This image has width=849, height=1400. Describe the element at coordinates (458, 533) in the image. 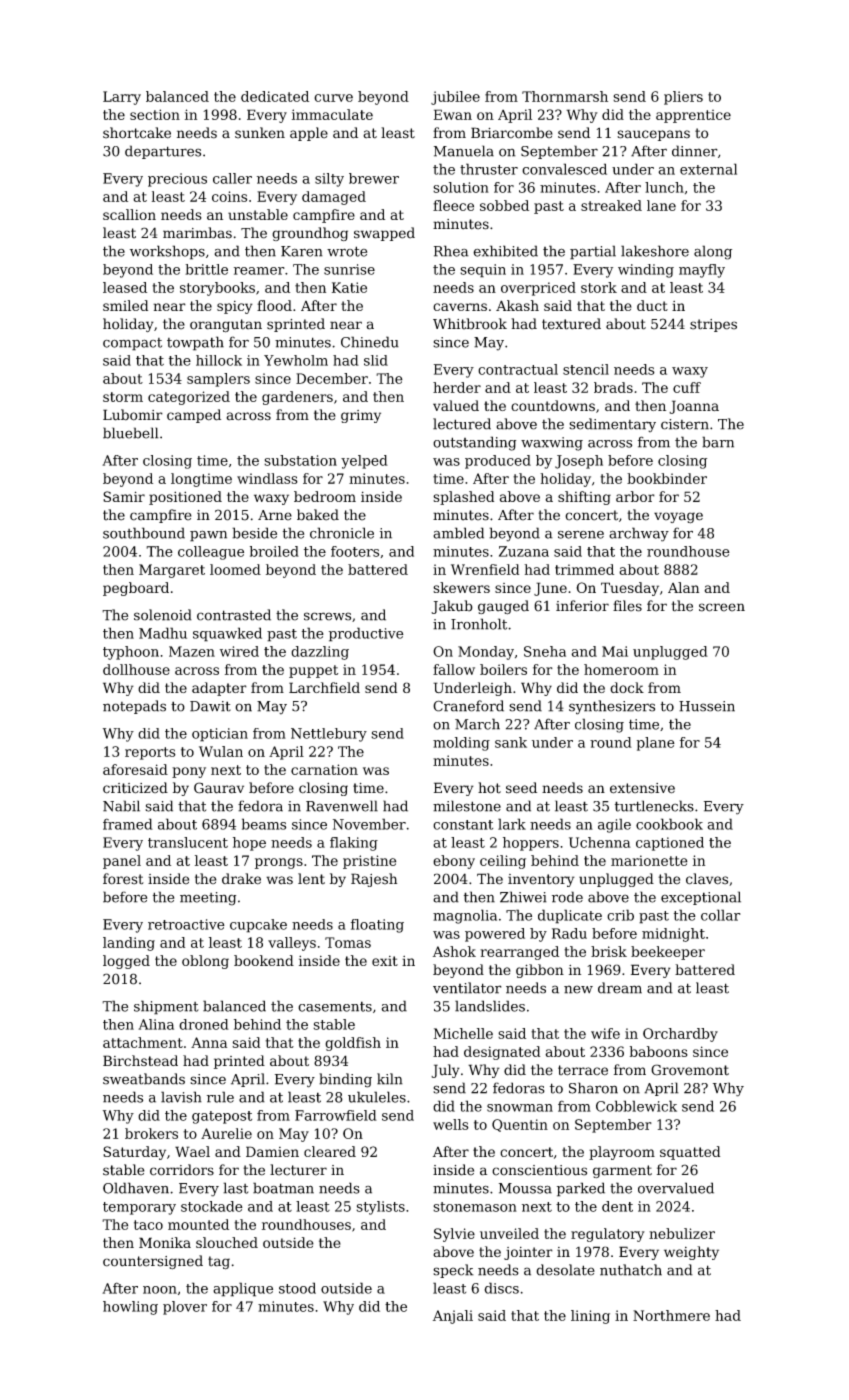

I see `ambled` at that location.
